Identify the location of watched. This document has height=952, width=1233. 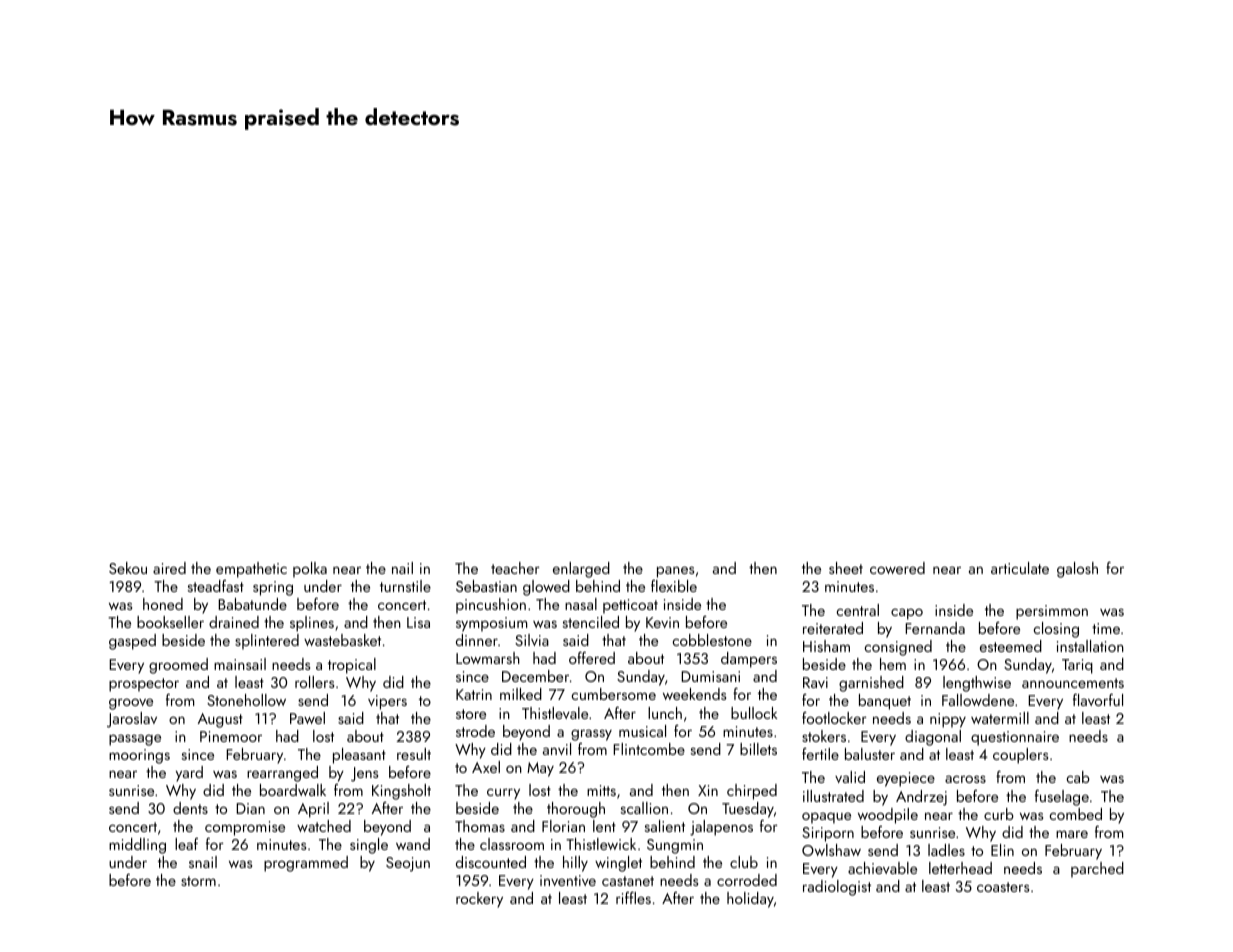
(324, 826).
